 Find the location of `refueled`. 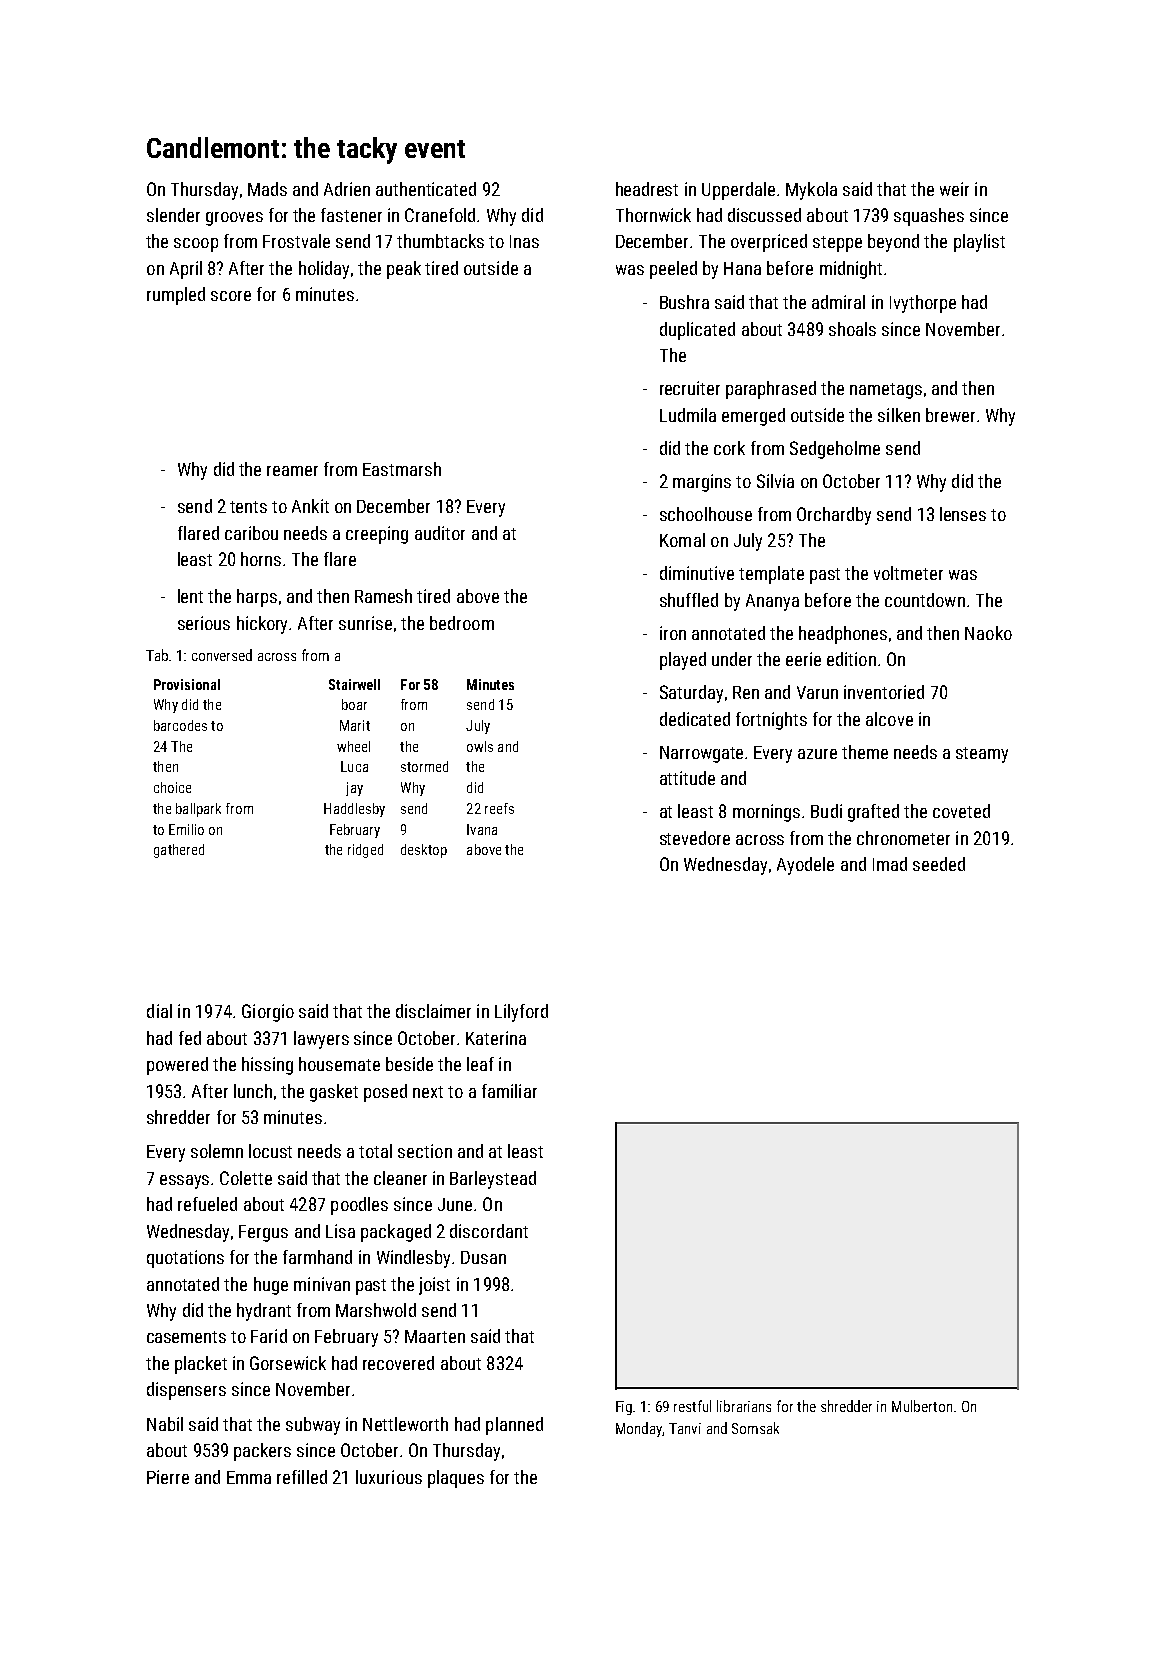

refueled is located at coordinates (207, 1204).
